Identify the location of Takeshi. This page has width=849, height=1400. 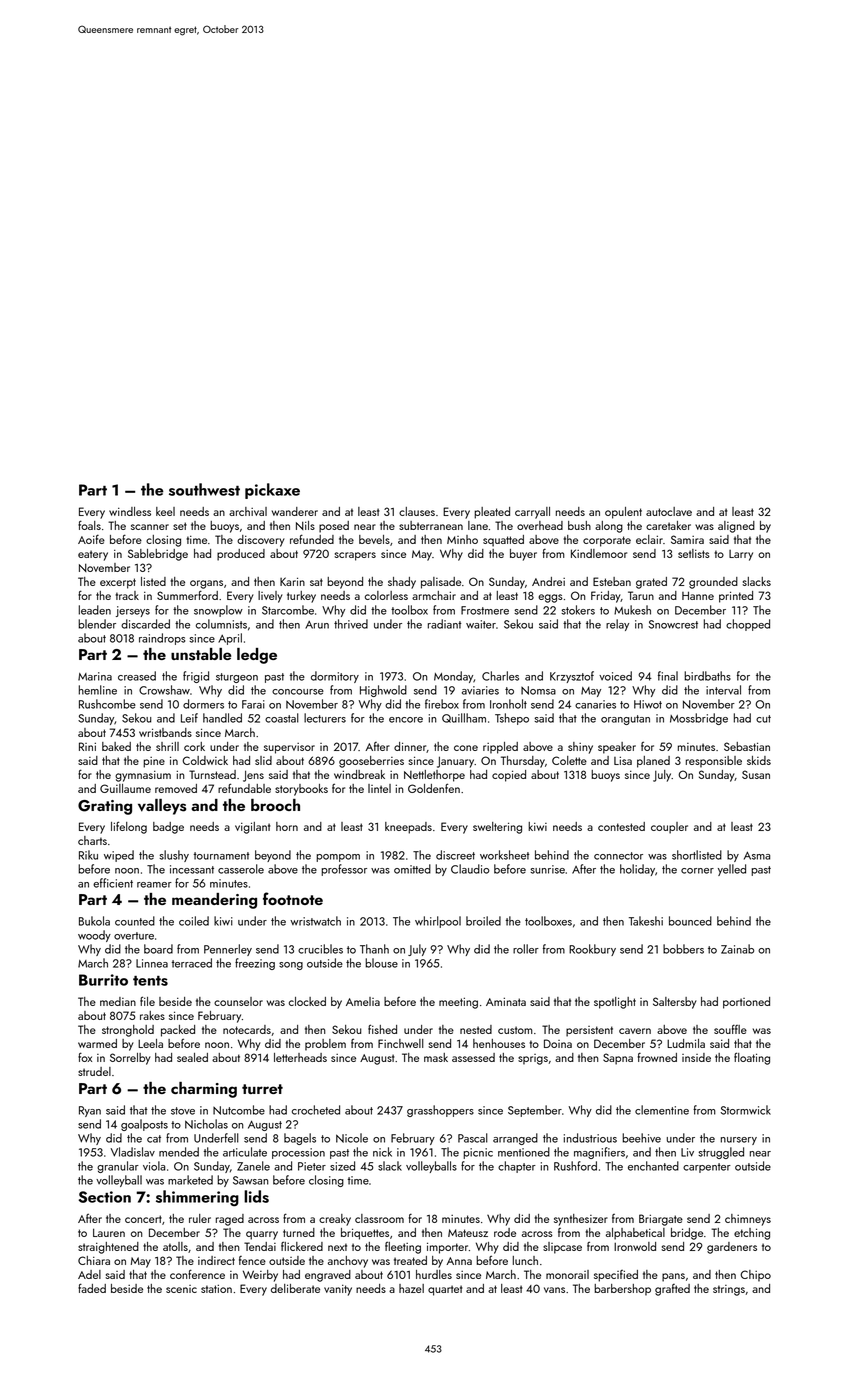
(646, 921).
